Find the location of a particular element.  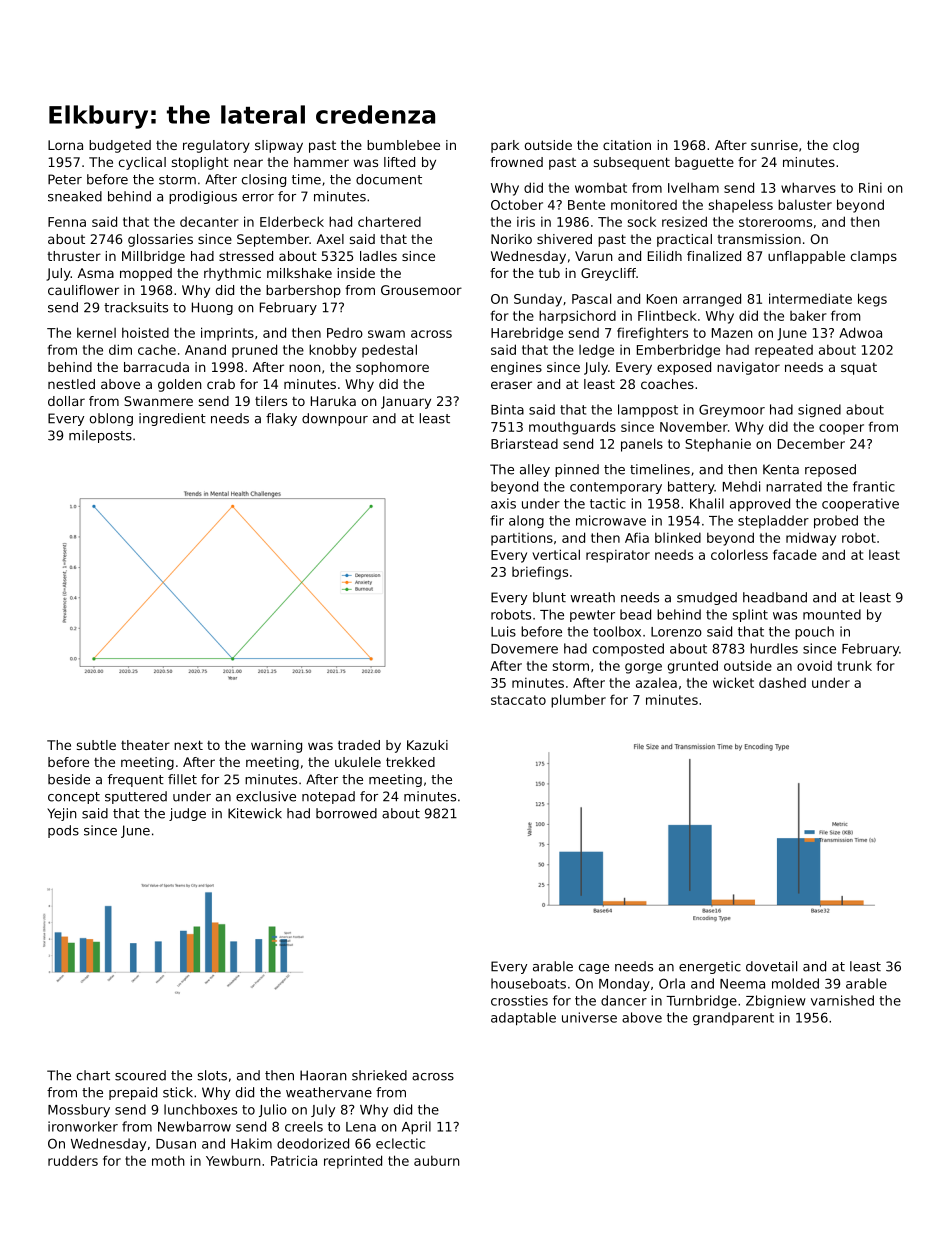

staccato is located at coordinates (518, 700).
